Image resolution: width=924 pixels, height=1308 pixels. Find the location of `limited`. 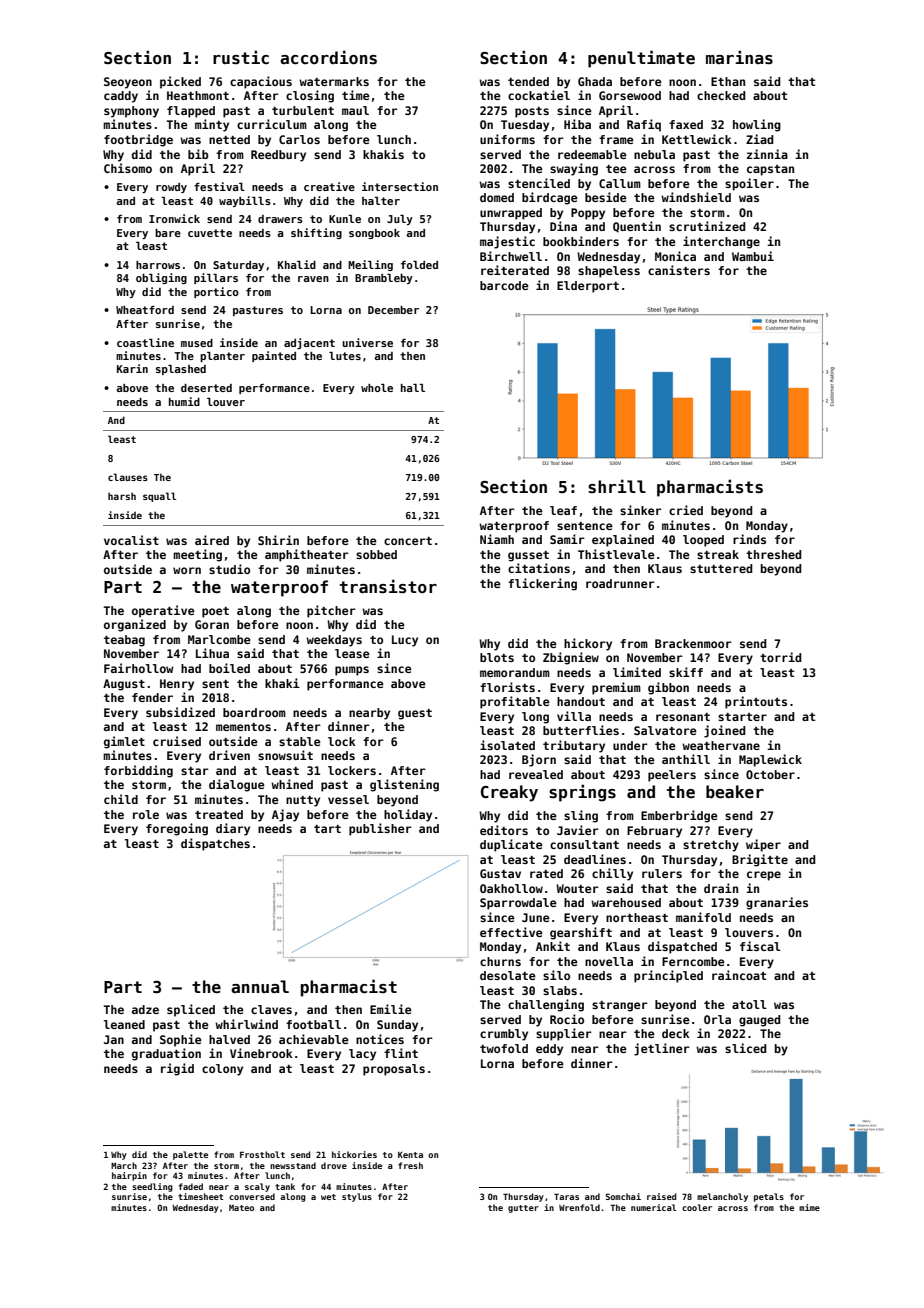

limited is located at coordinates (637, 672).
